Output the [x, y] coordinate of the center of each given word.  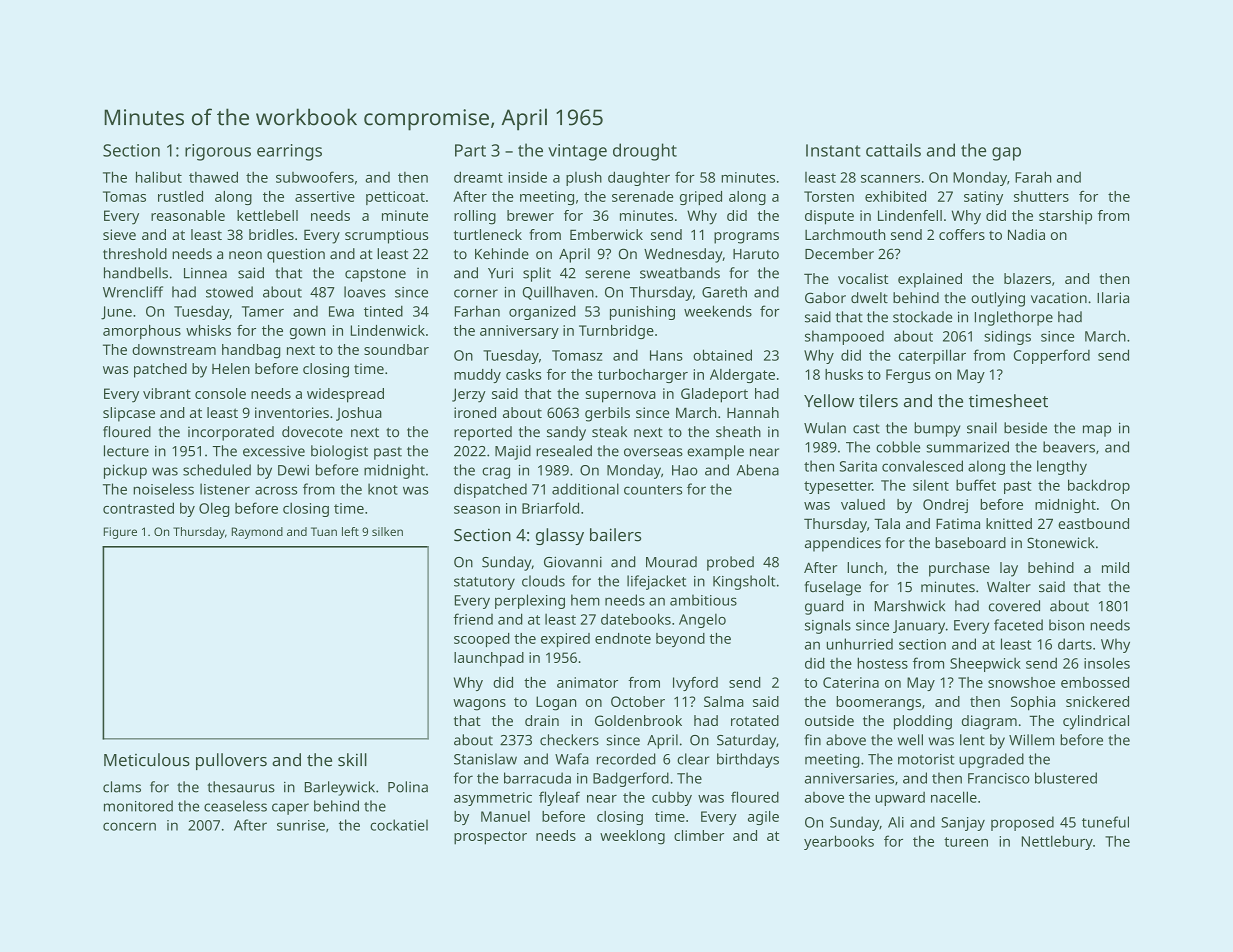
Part [470, 150]
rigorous [218, 152]
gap [1006, 154]
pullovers [231, 761]
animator [587, 682]
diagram [989, 722]
